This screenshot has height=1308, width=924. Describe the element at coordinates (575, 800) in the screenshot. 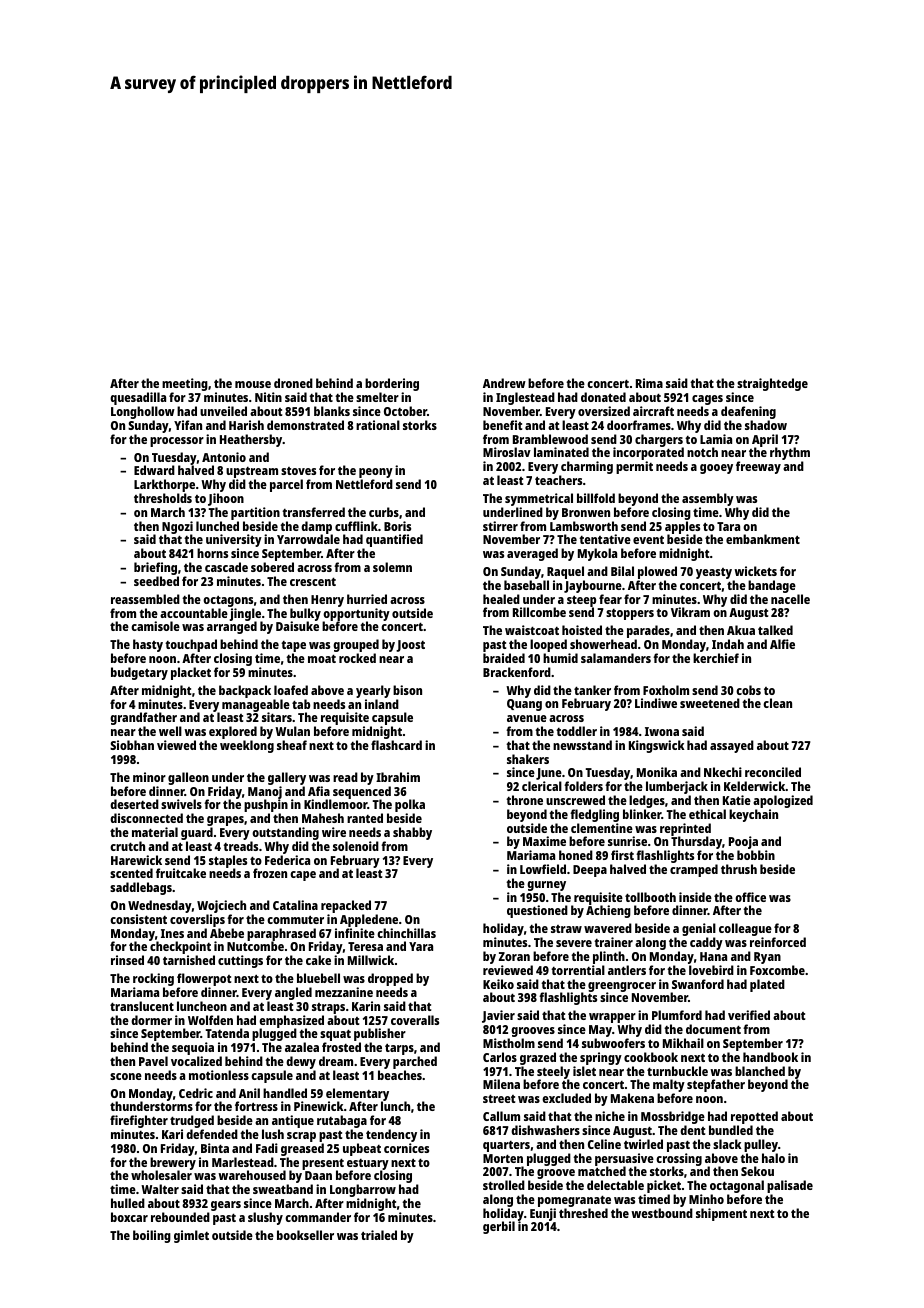

I see `unscrewed` at that location.
